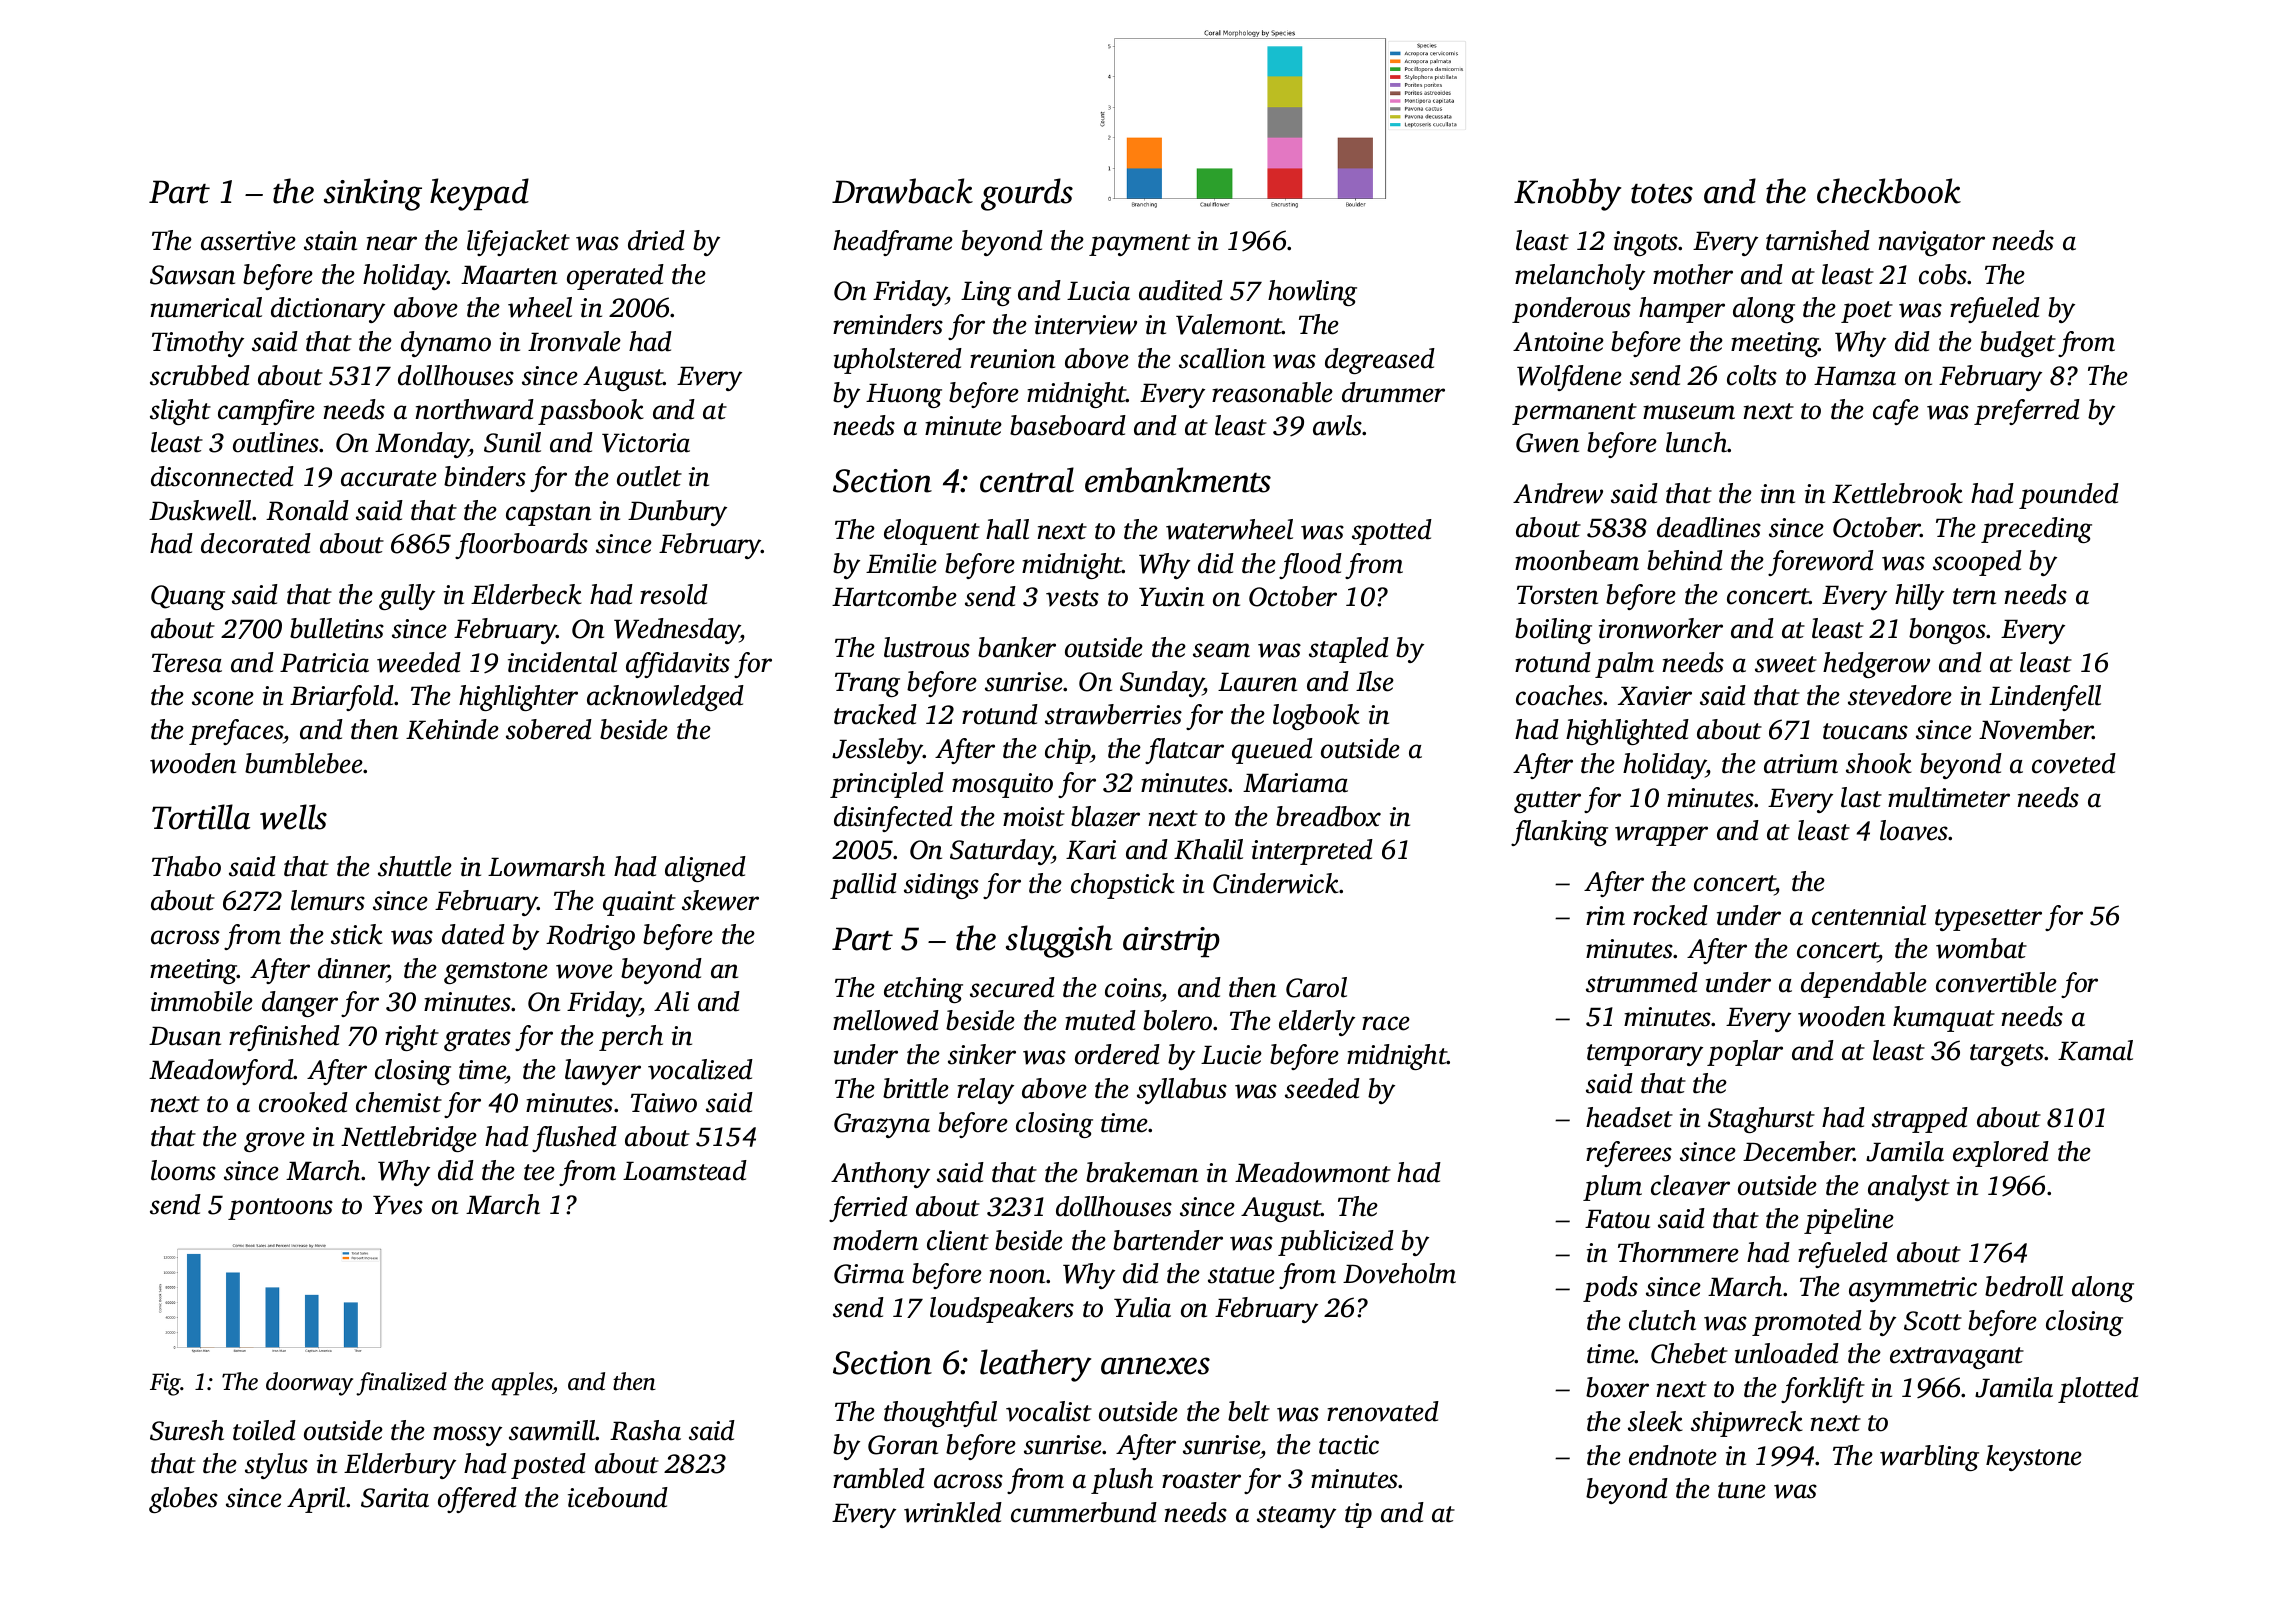 Image resolution: width=2292 pixels, height=1620 pixels. What do you see at coordinates (615, 277) in the screenshot?
I see `operated` at bounding box center [615, 277].
